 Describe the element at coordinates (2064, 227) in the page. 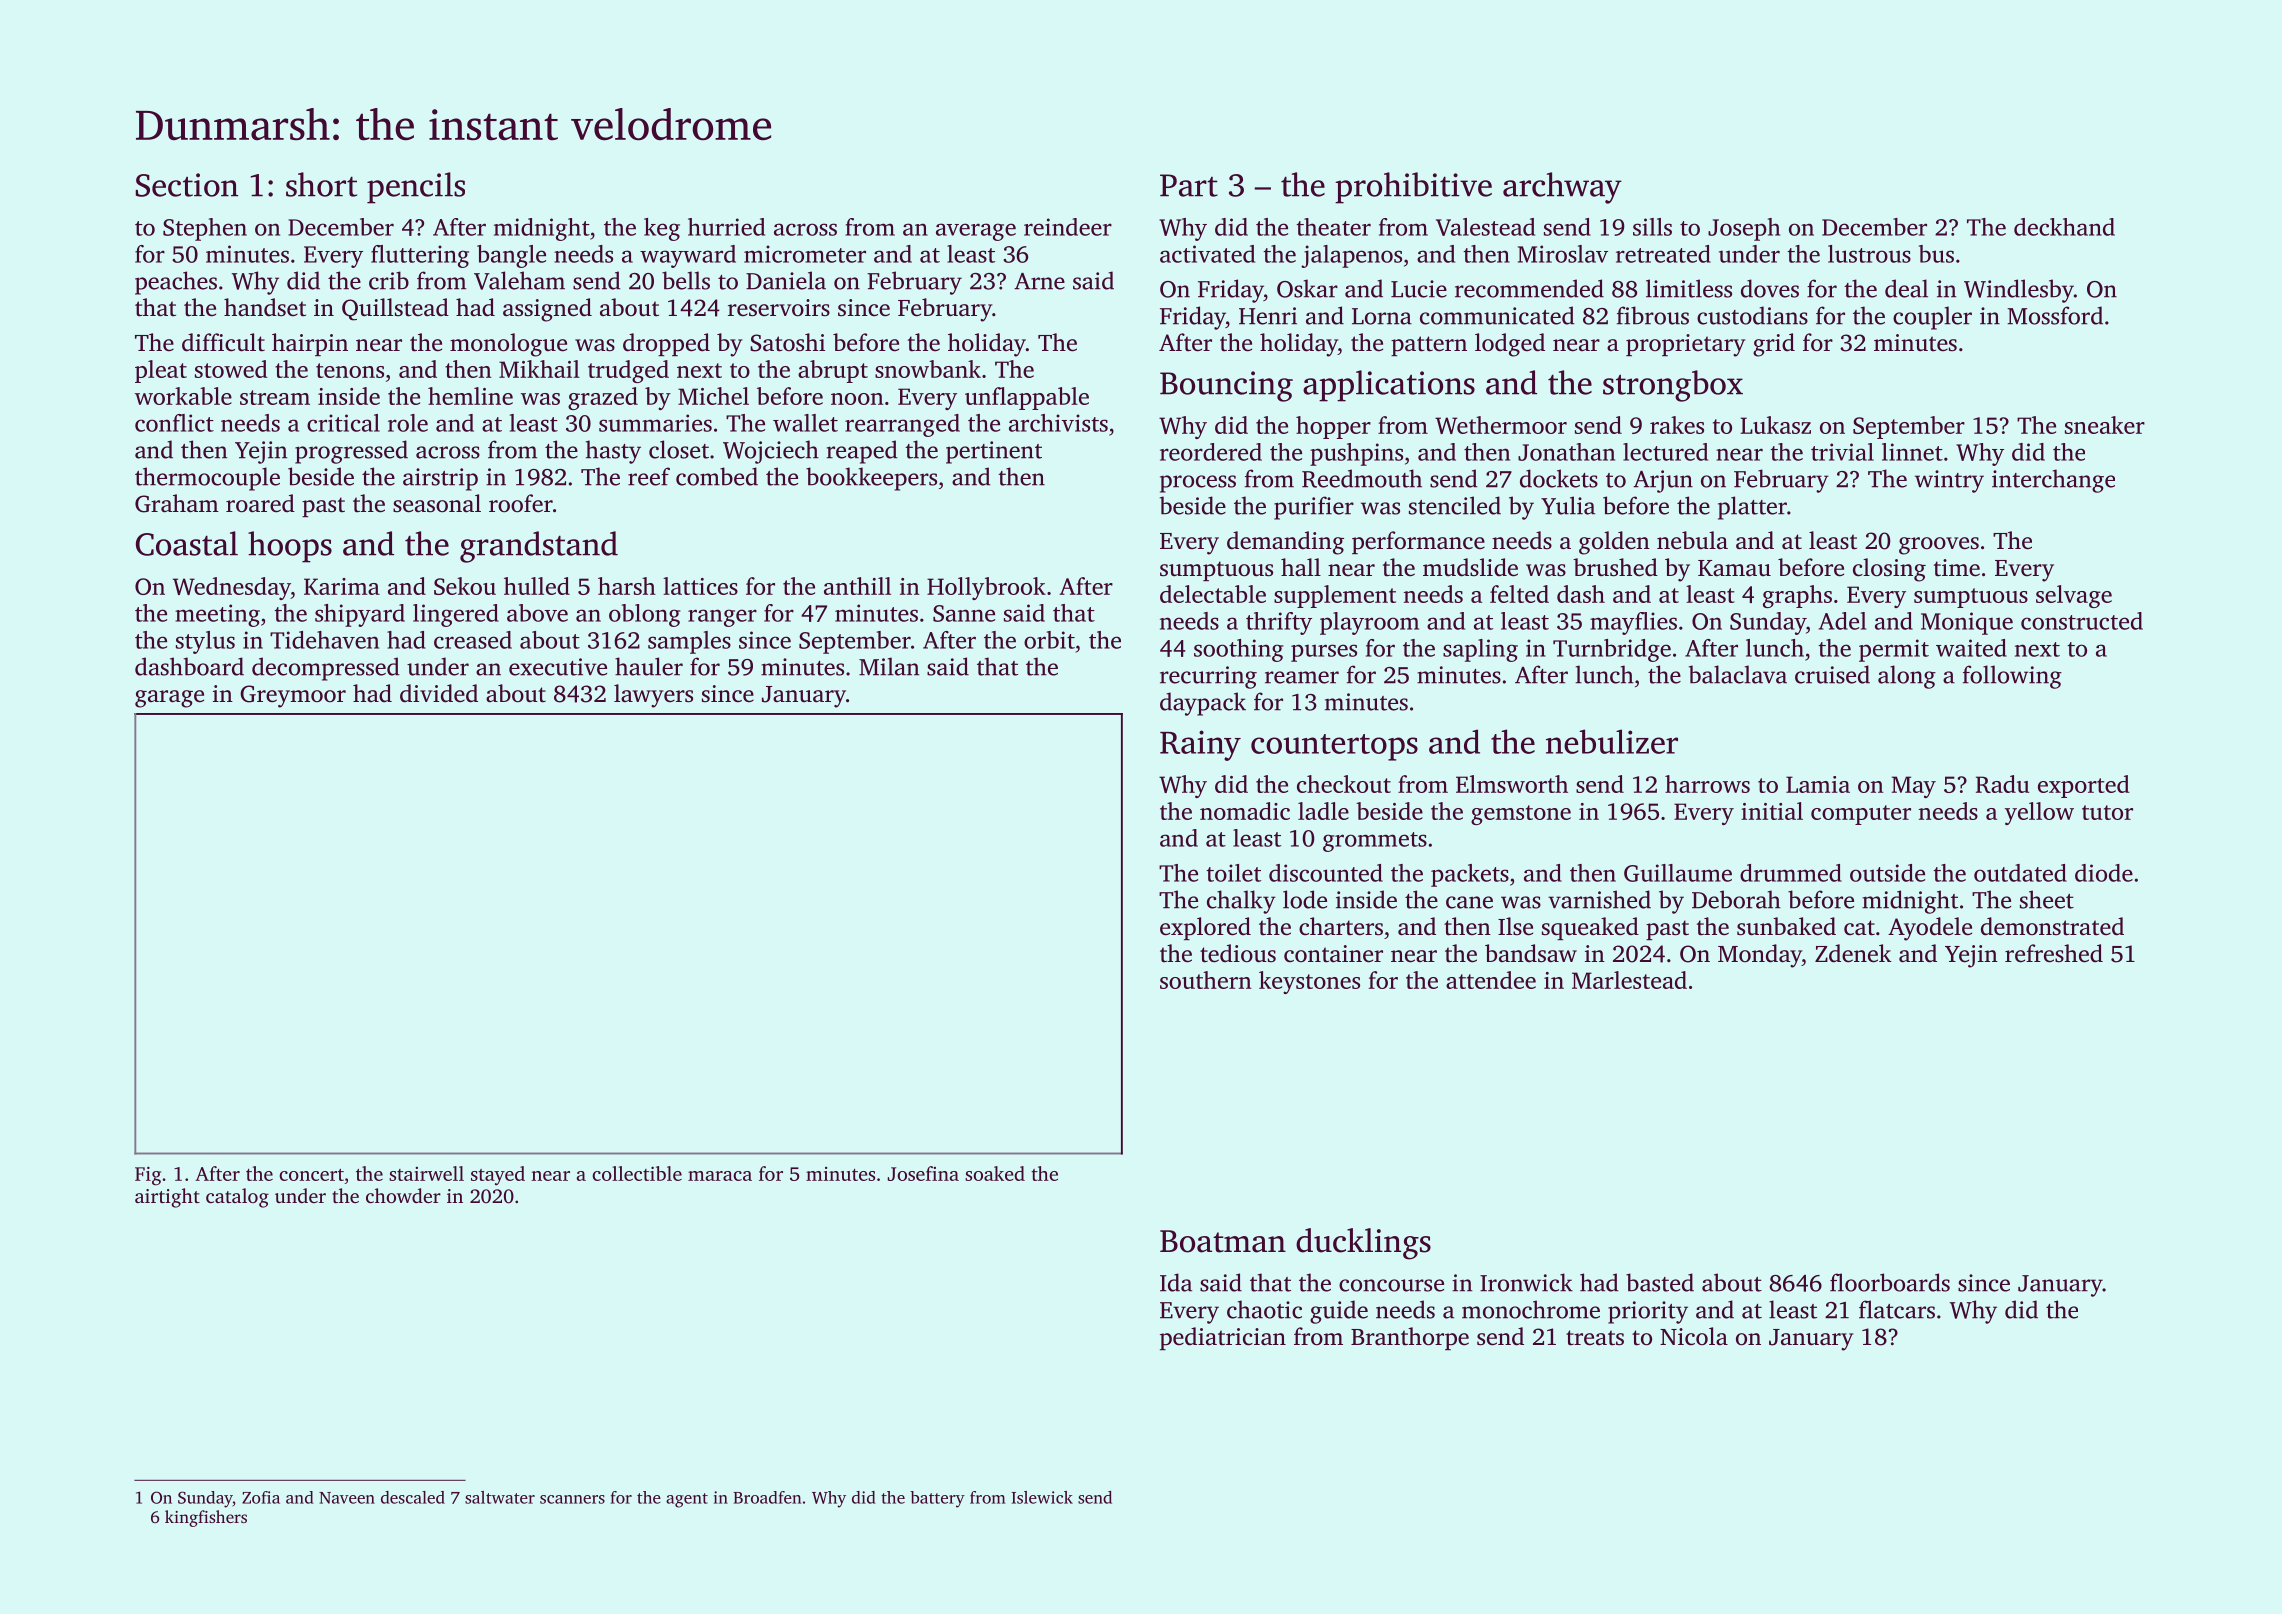

I see `deckhand` at that location.
